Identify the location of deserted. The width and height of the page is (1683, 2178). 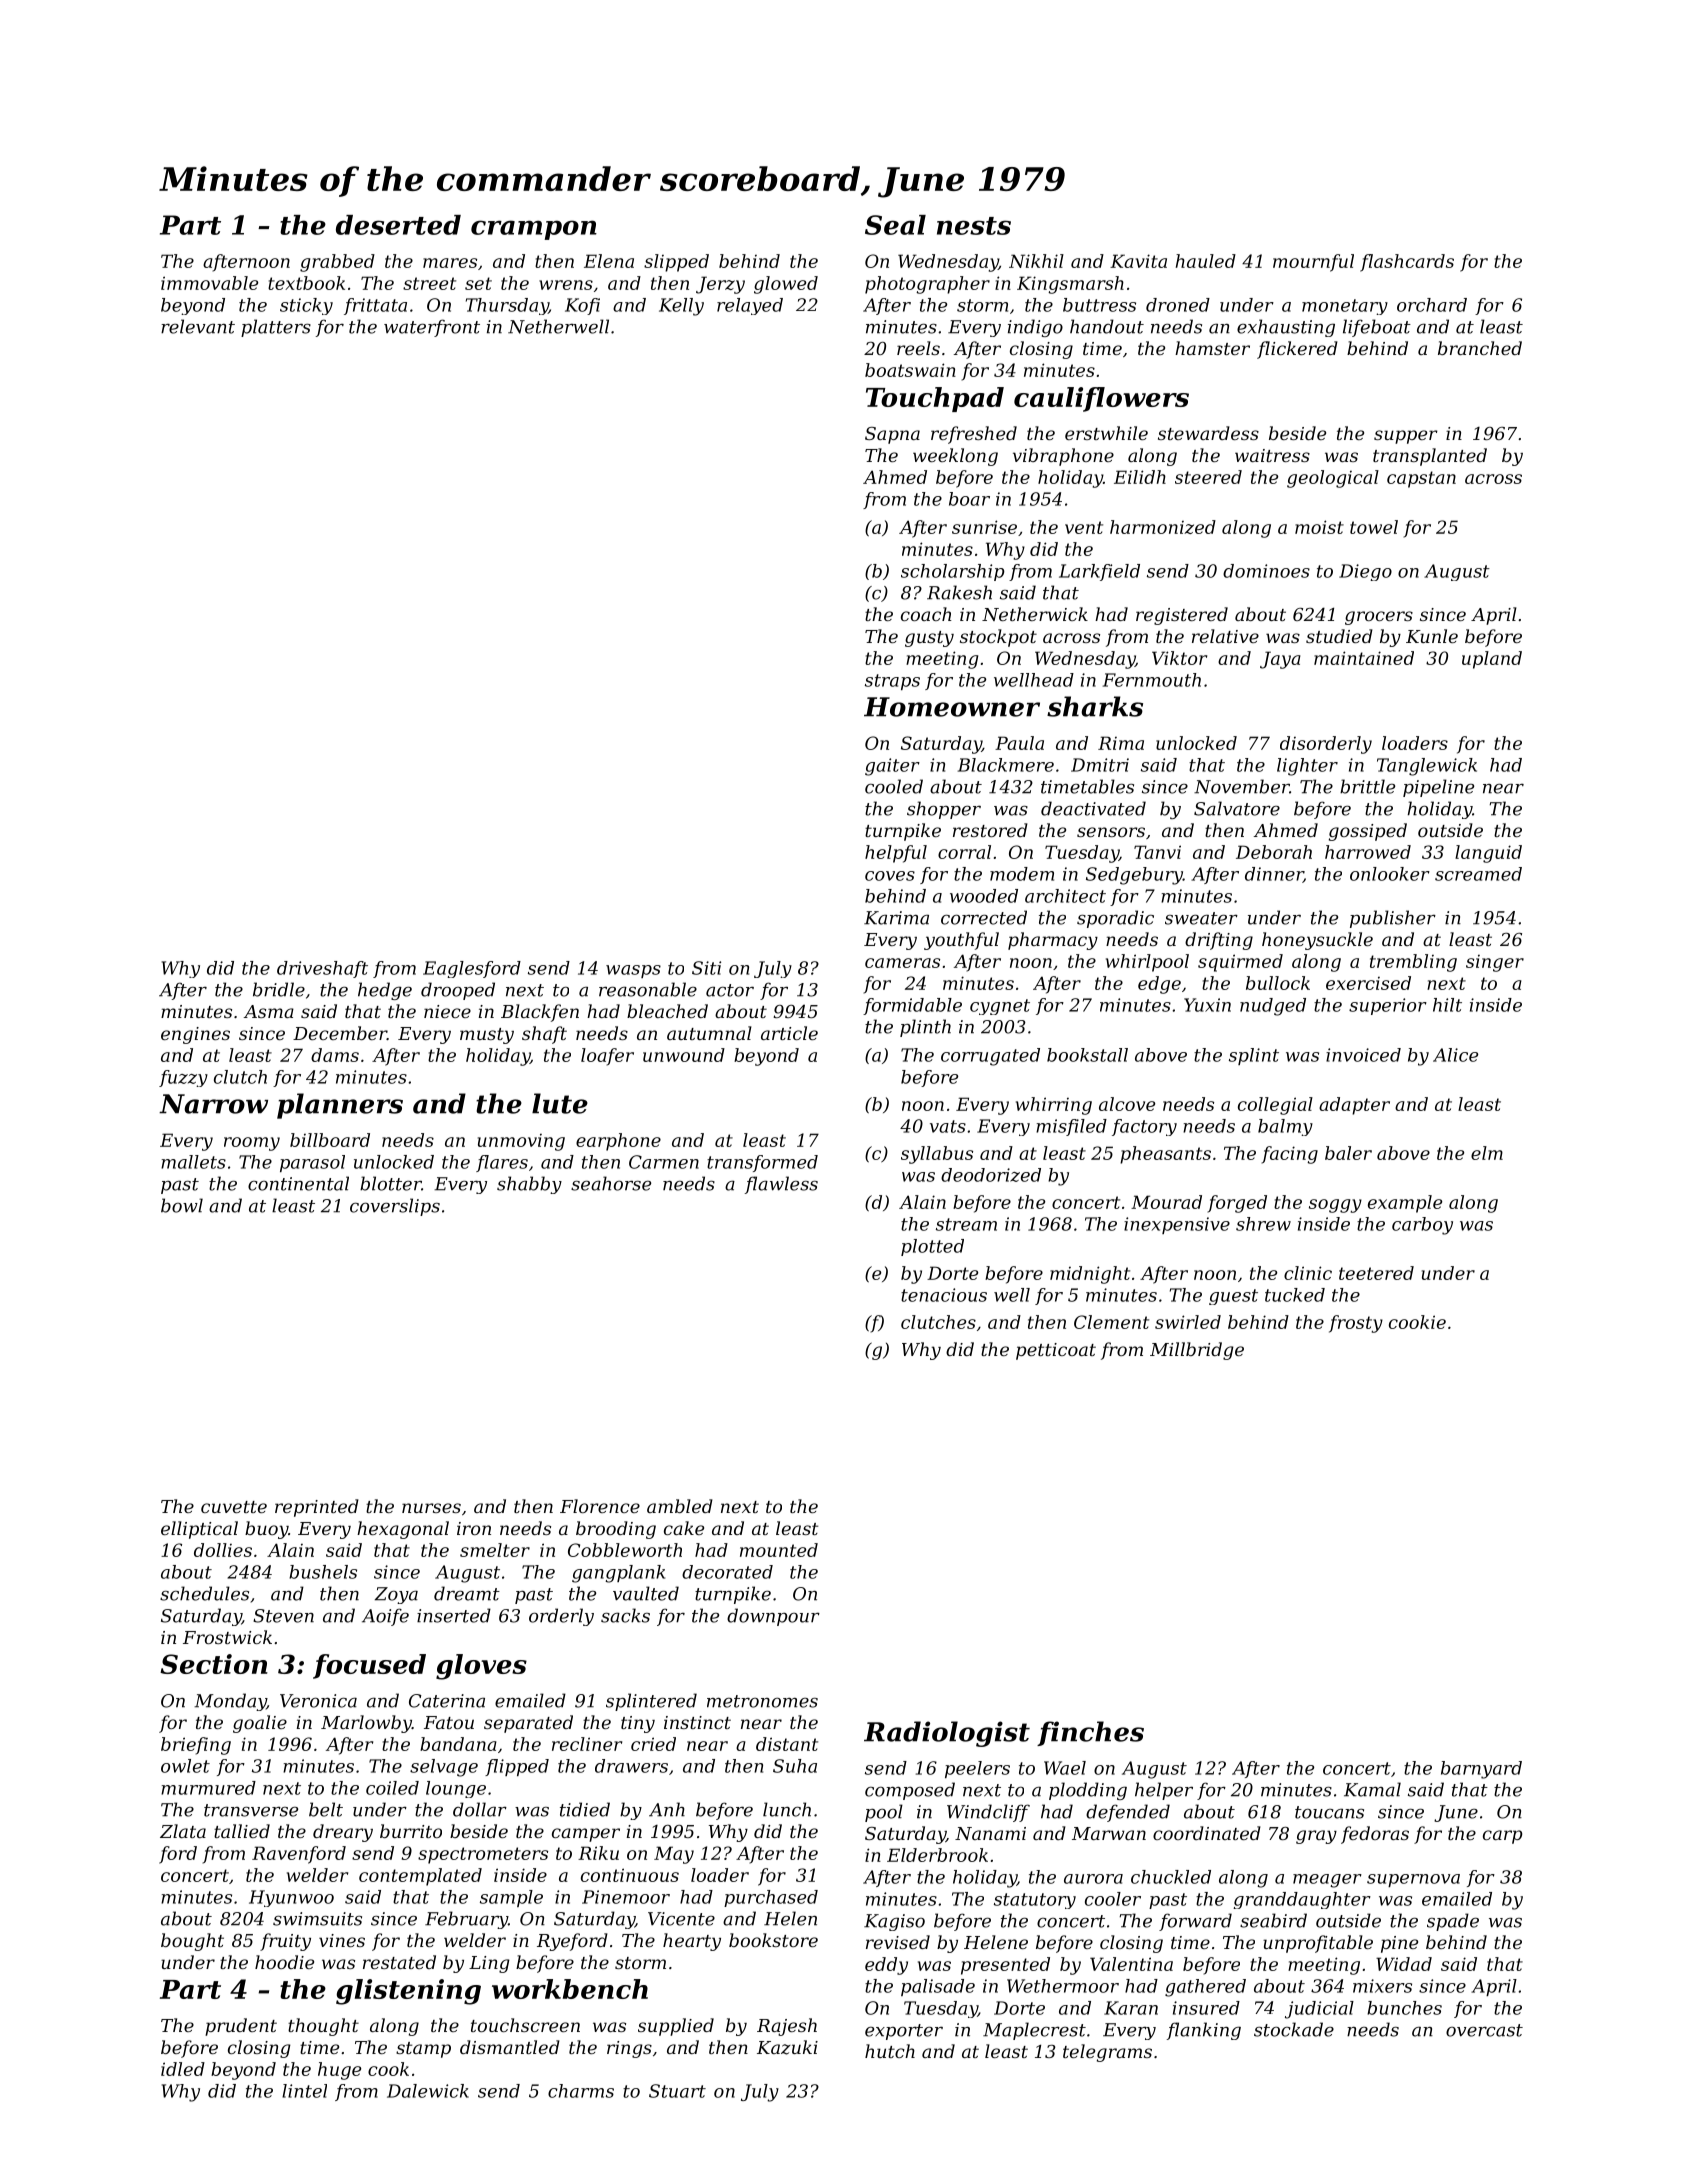
(398, 225).
